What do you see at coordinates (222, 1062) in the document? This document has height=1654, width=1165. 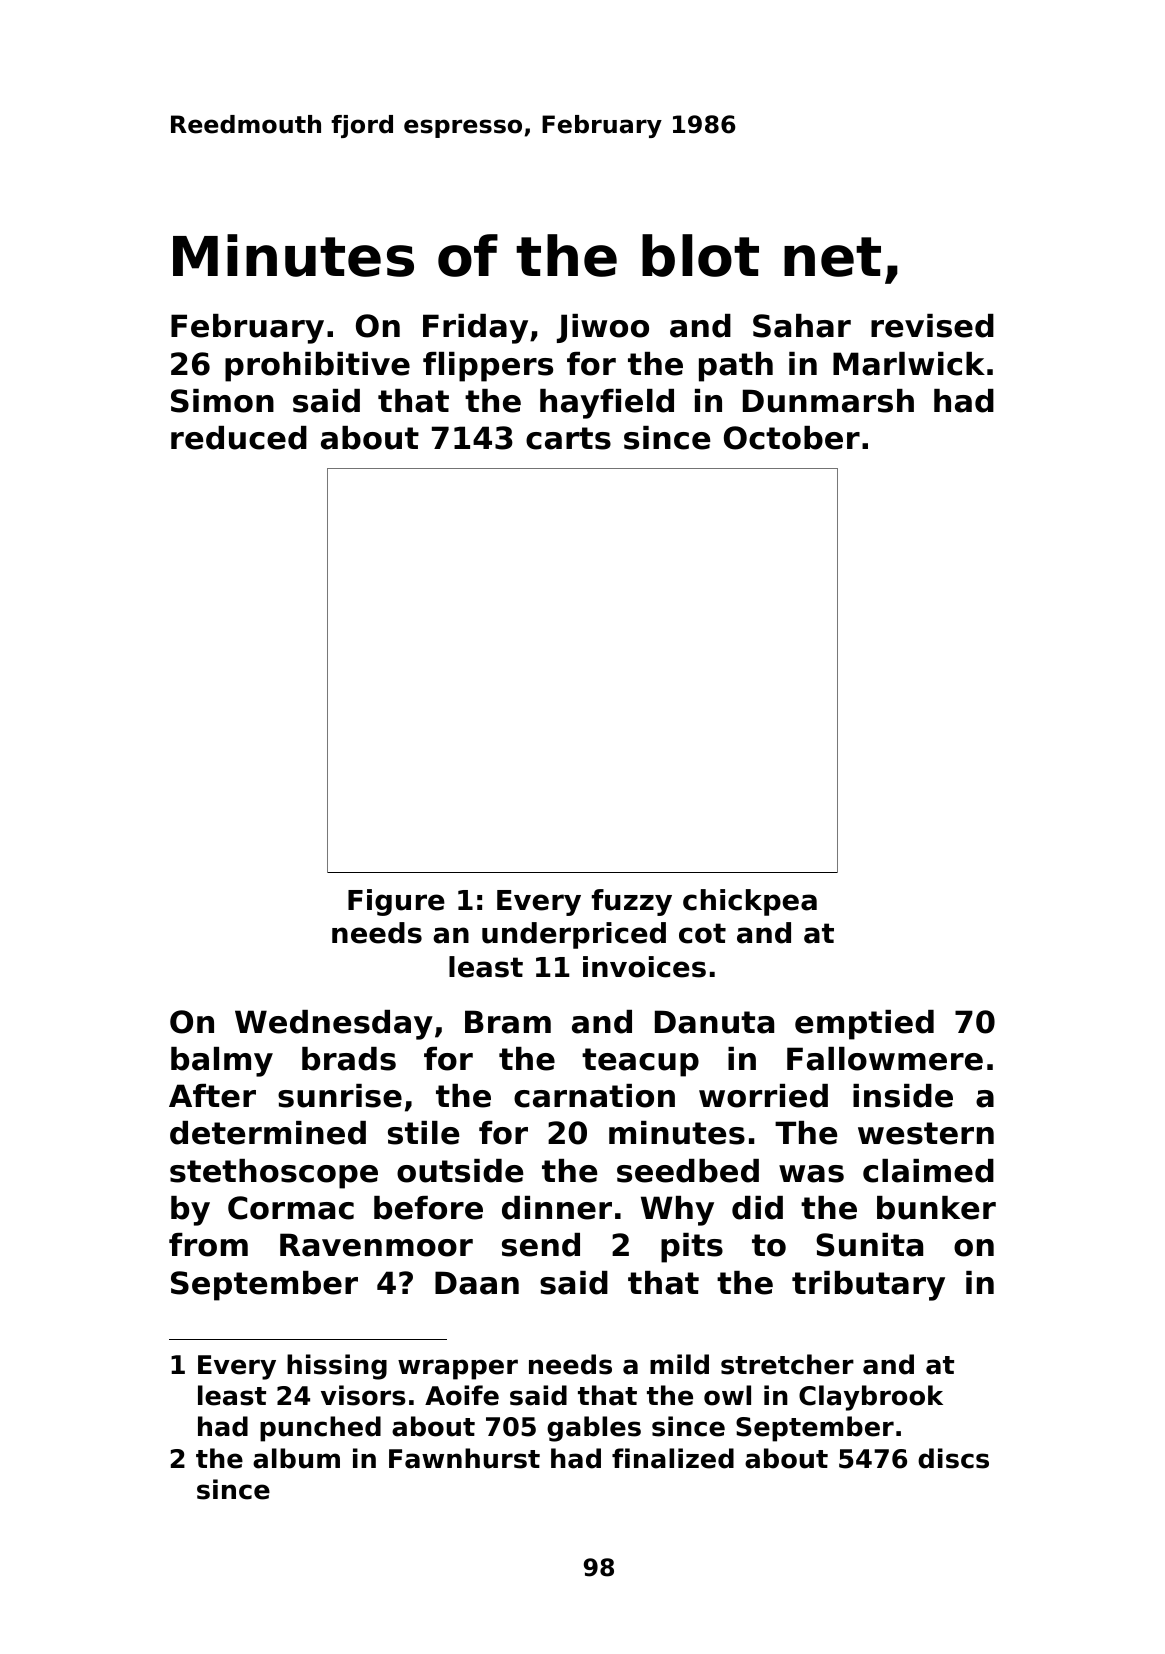 I see `balmy` at bounding box center [222, 1062].
